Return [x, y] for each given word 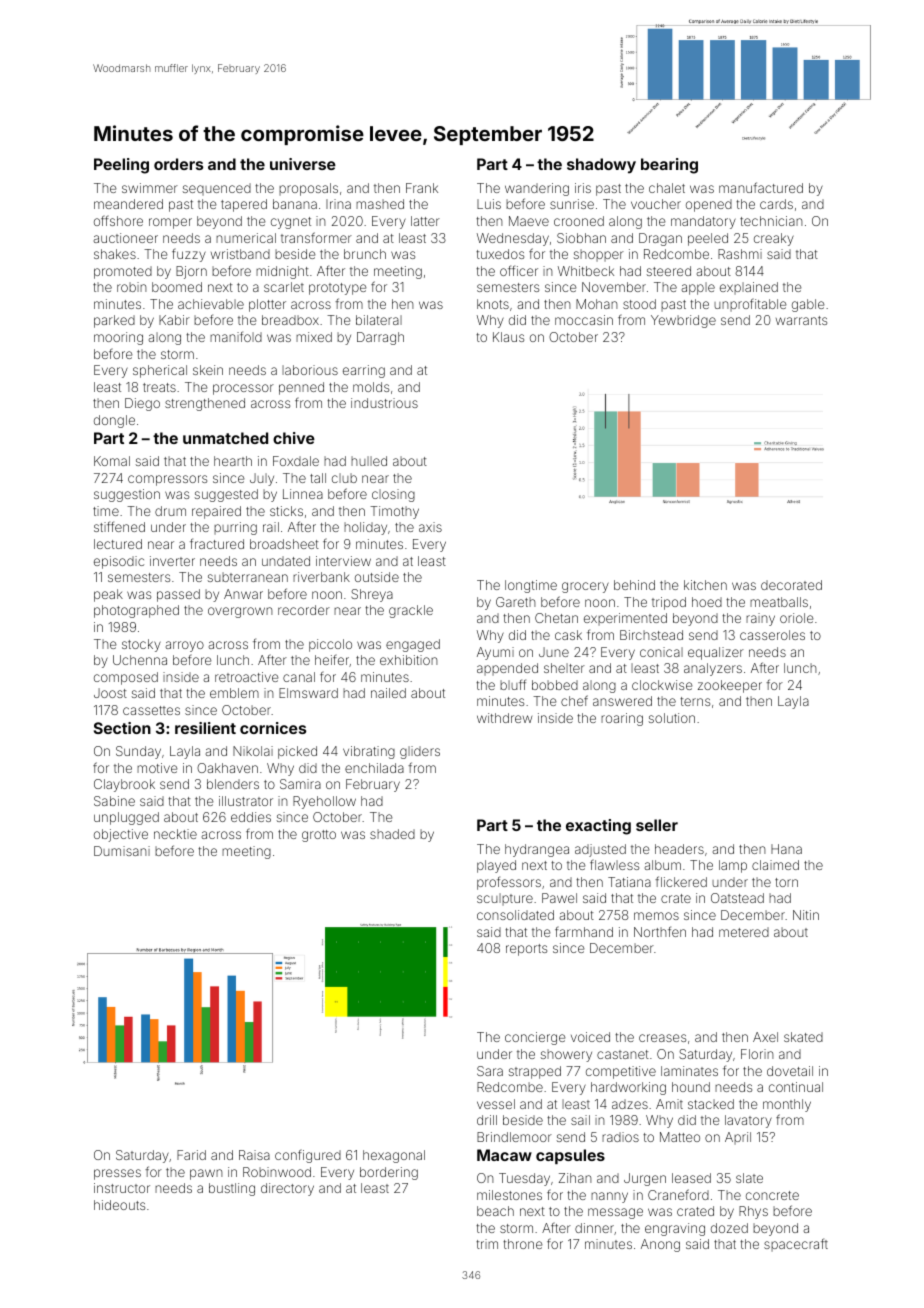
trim [487, 1244]
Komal [112, 461]
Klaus [508, 337]
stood [639, 304]
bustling [232, 1189]
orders [178, 164]
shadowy [601, 166]
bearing [669, 166]
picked [297, 752]
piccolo [330, 645]
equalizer [716, 653]
